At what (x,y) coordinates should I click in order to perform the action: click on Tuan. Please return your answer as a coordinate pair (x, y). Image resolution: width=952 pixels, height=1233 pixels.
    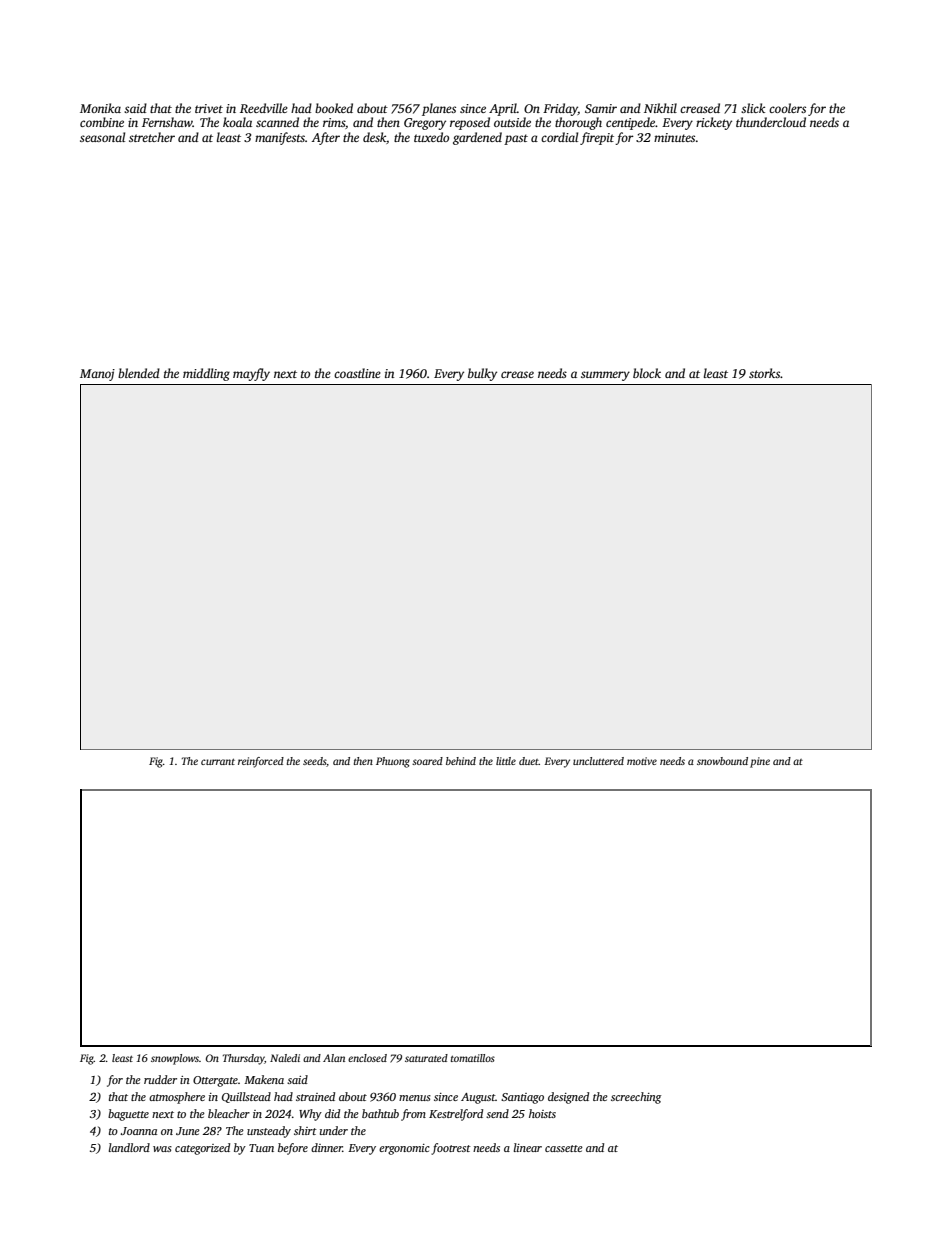
    Looking at the image, I should click on (261, 1148).
